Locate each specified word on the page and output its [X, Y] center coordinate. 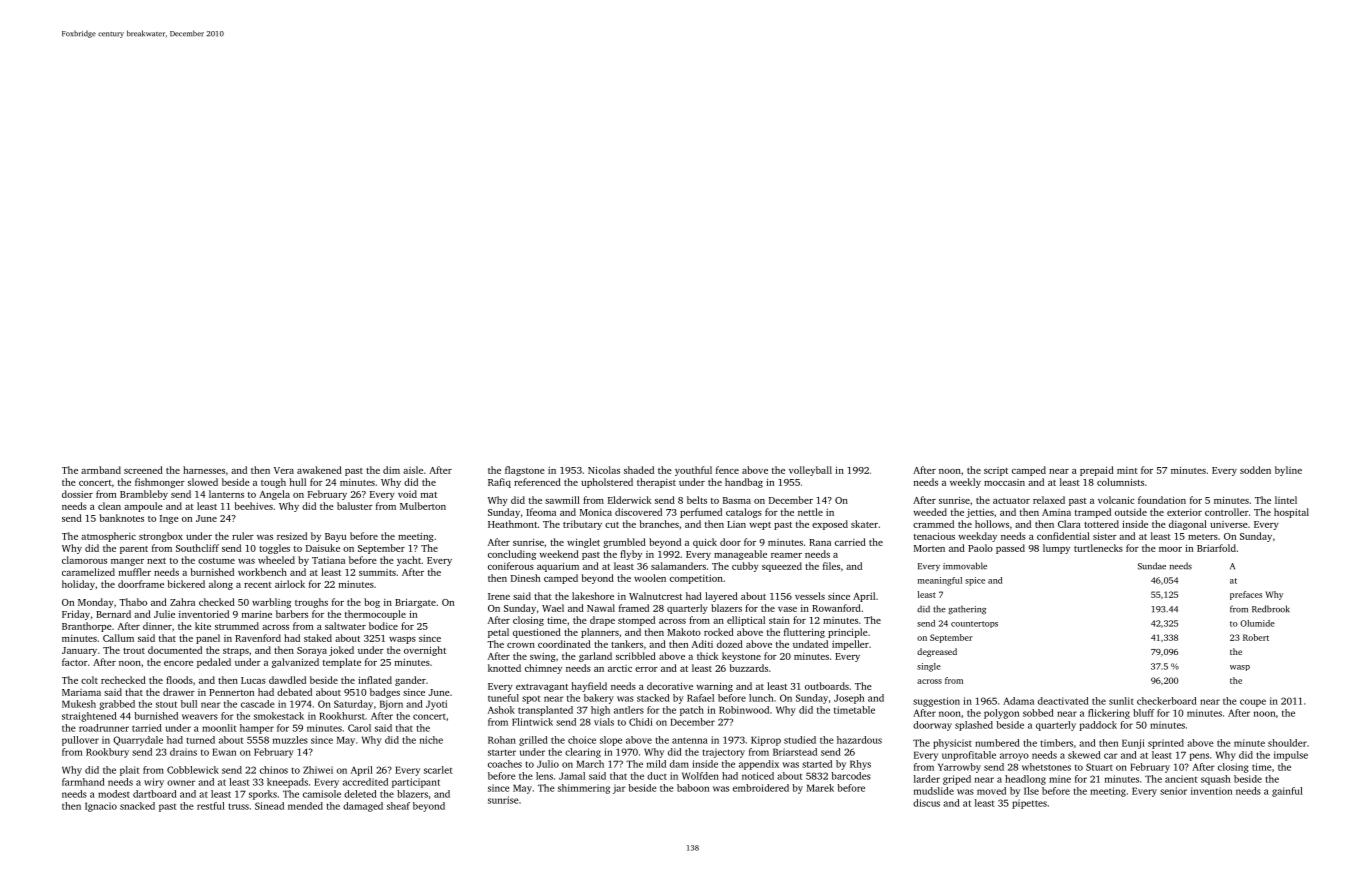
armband [101, 470]
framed [634, 608]
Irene [499, 596]
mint [1127, 470]
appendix [759, 765]
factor [75, 662]
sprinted [1166, 744]
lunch [761, 698]
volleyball [810, 471]
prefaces [1246, 595]
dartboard [155, 794]
